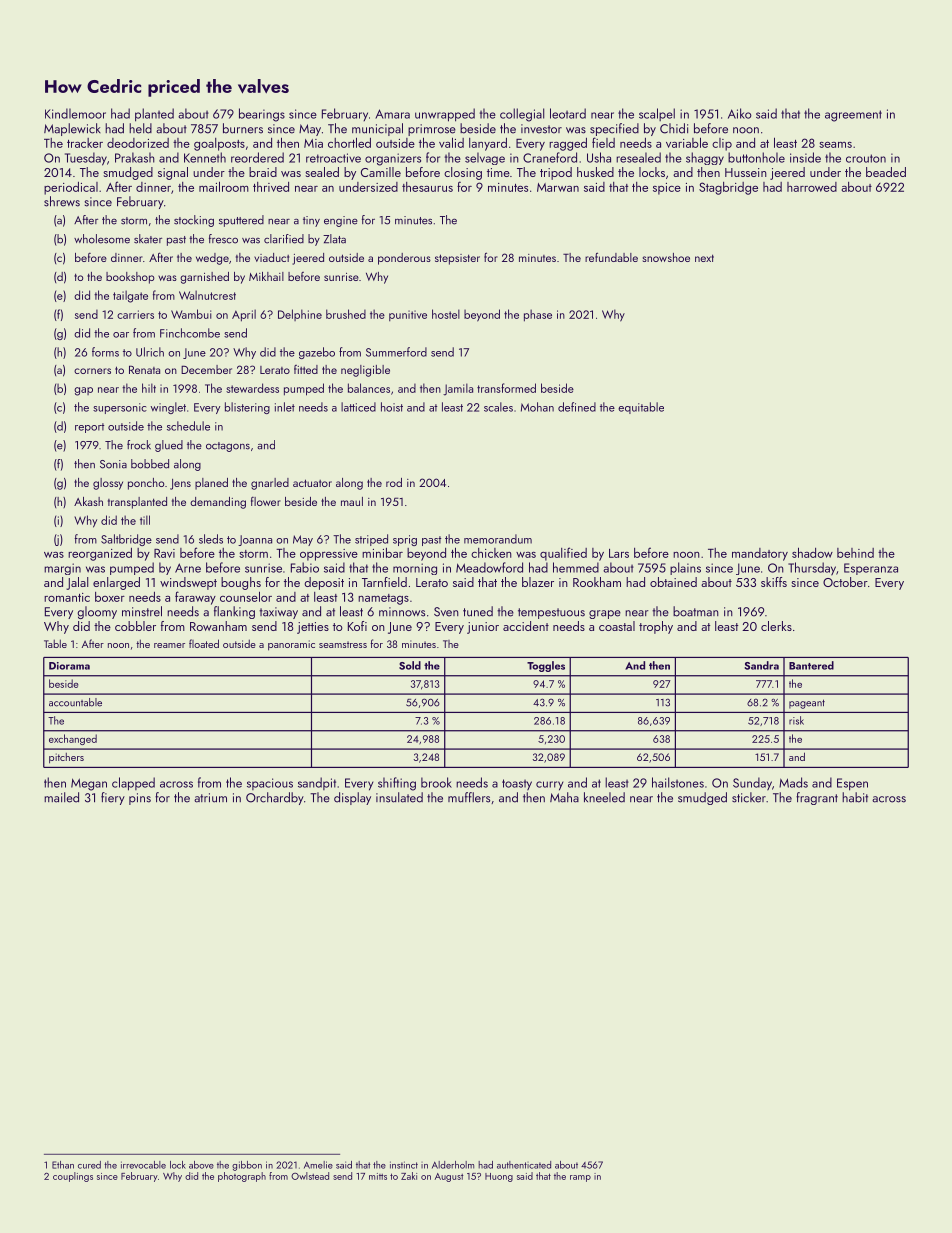 The image size is (952, 1233). Describe the element at coordinates (90, 428) in the page. I see `report` at that location.
